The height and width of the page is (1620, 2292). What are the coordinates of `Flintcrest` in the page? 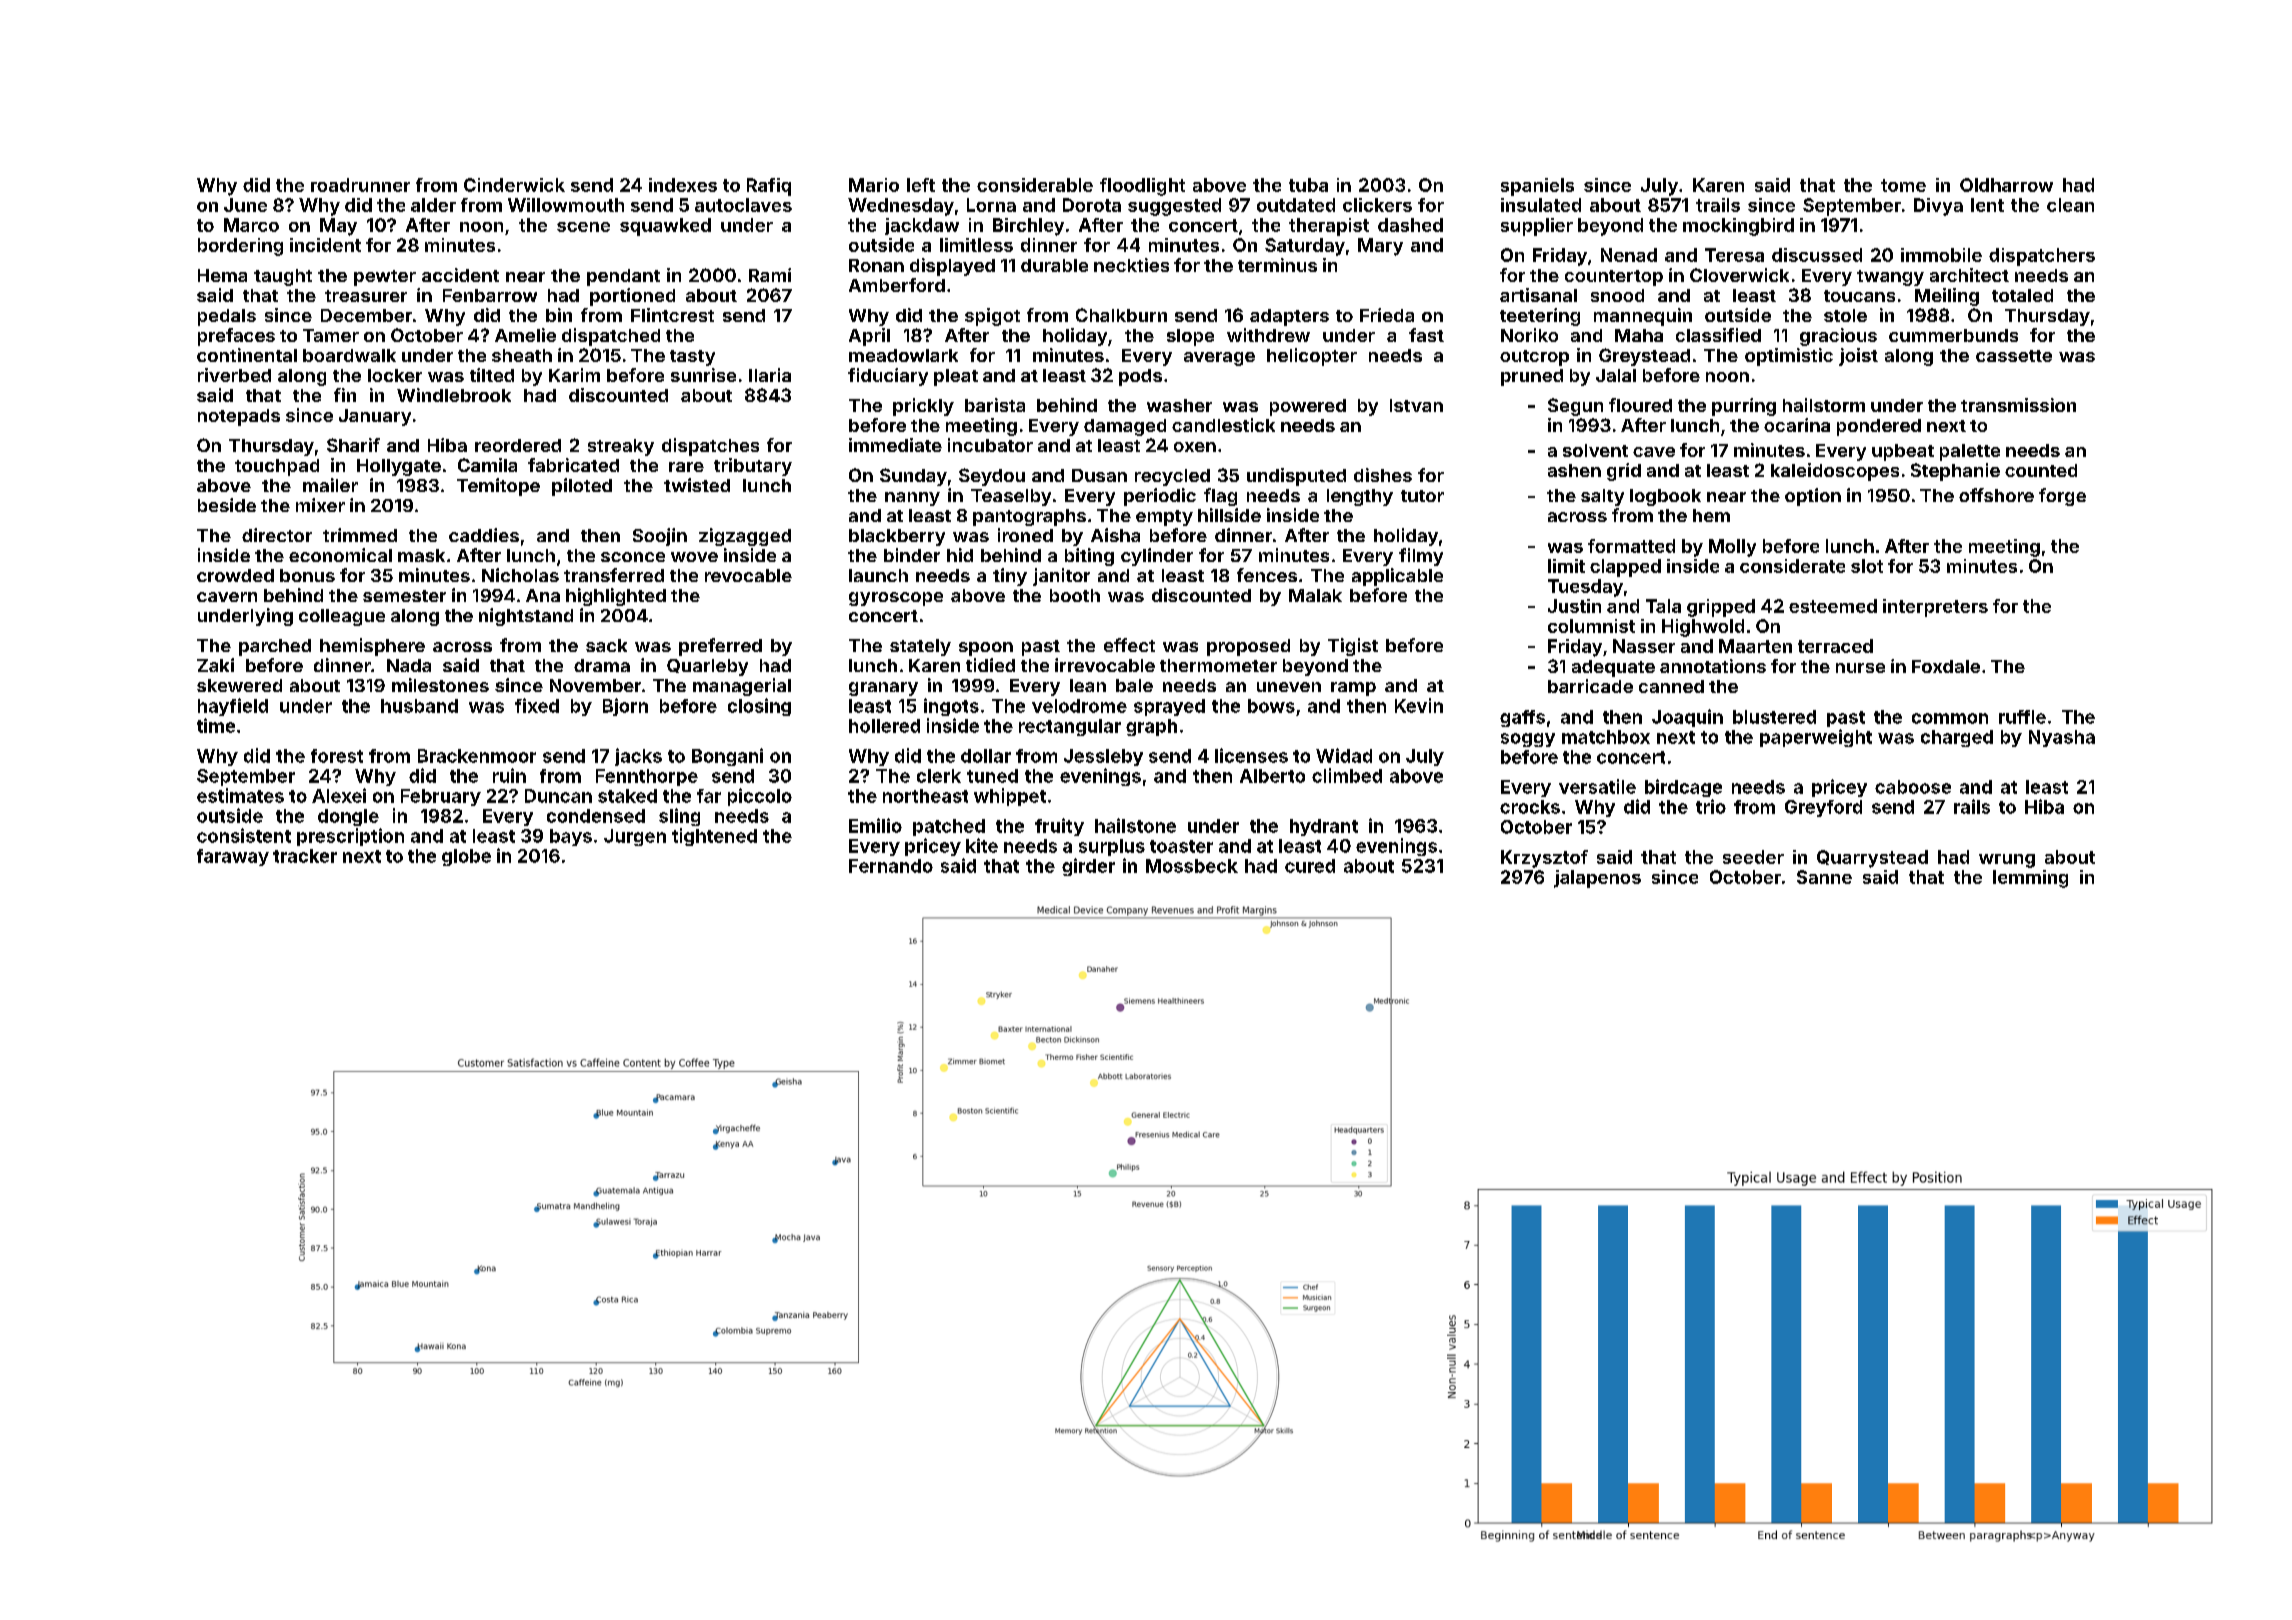 It's located at (672, 315).
